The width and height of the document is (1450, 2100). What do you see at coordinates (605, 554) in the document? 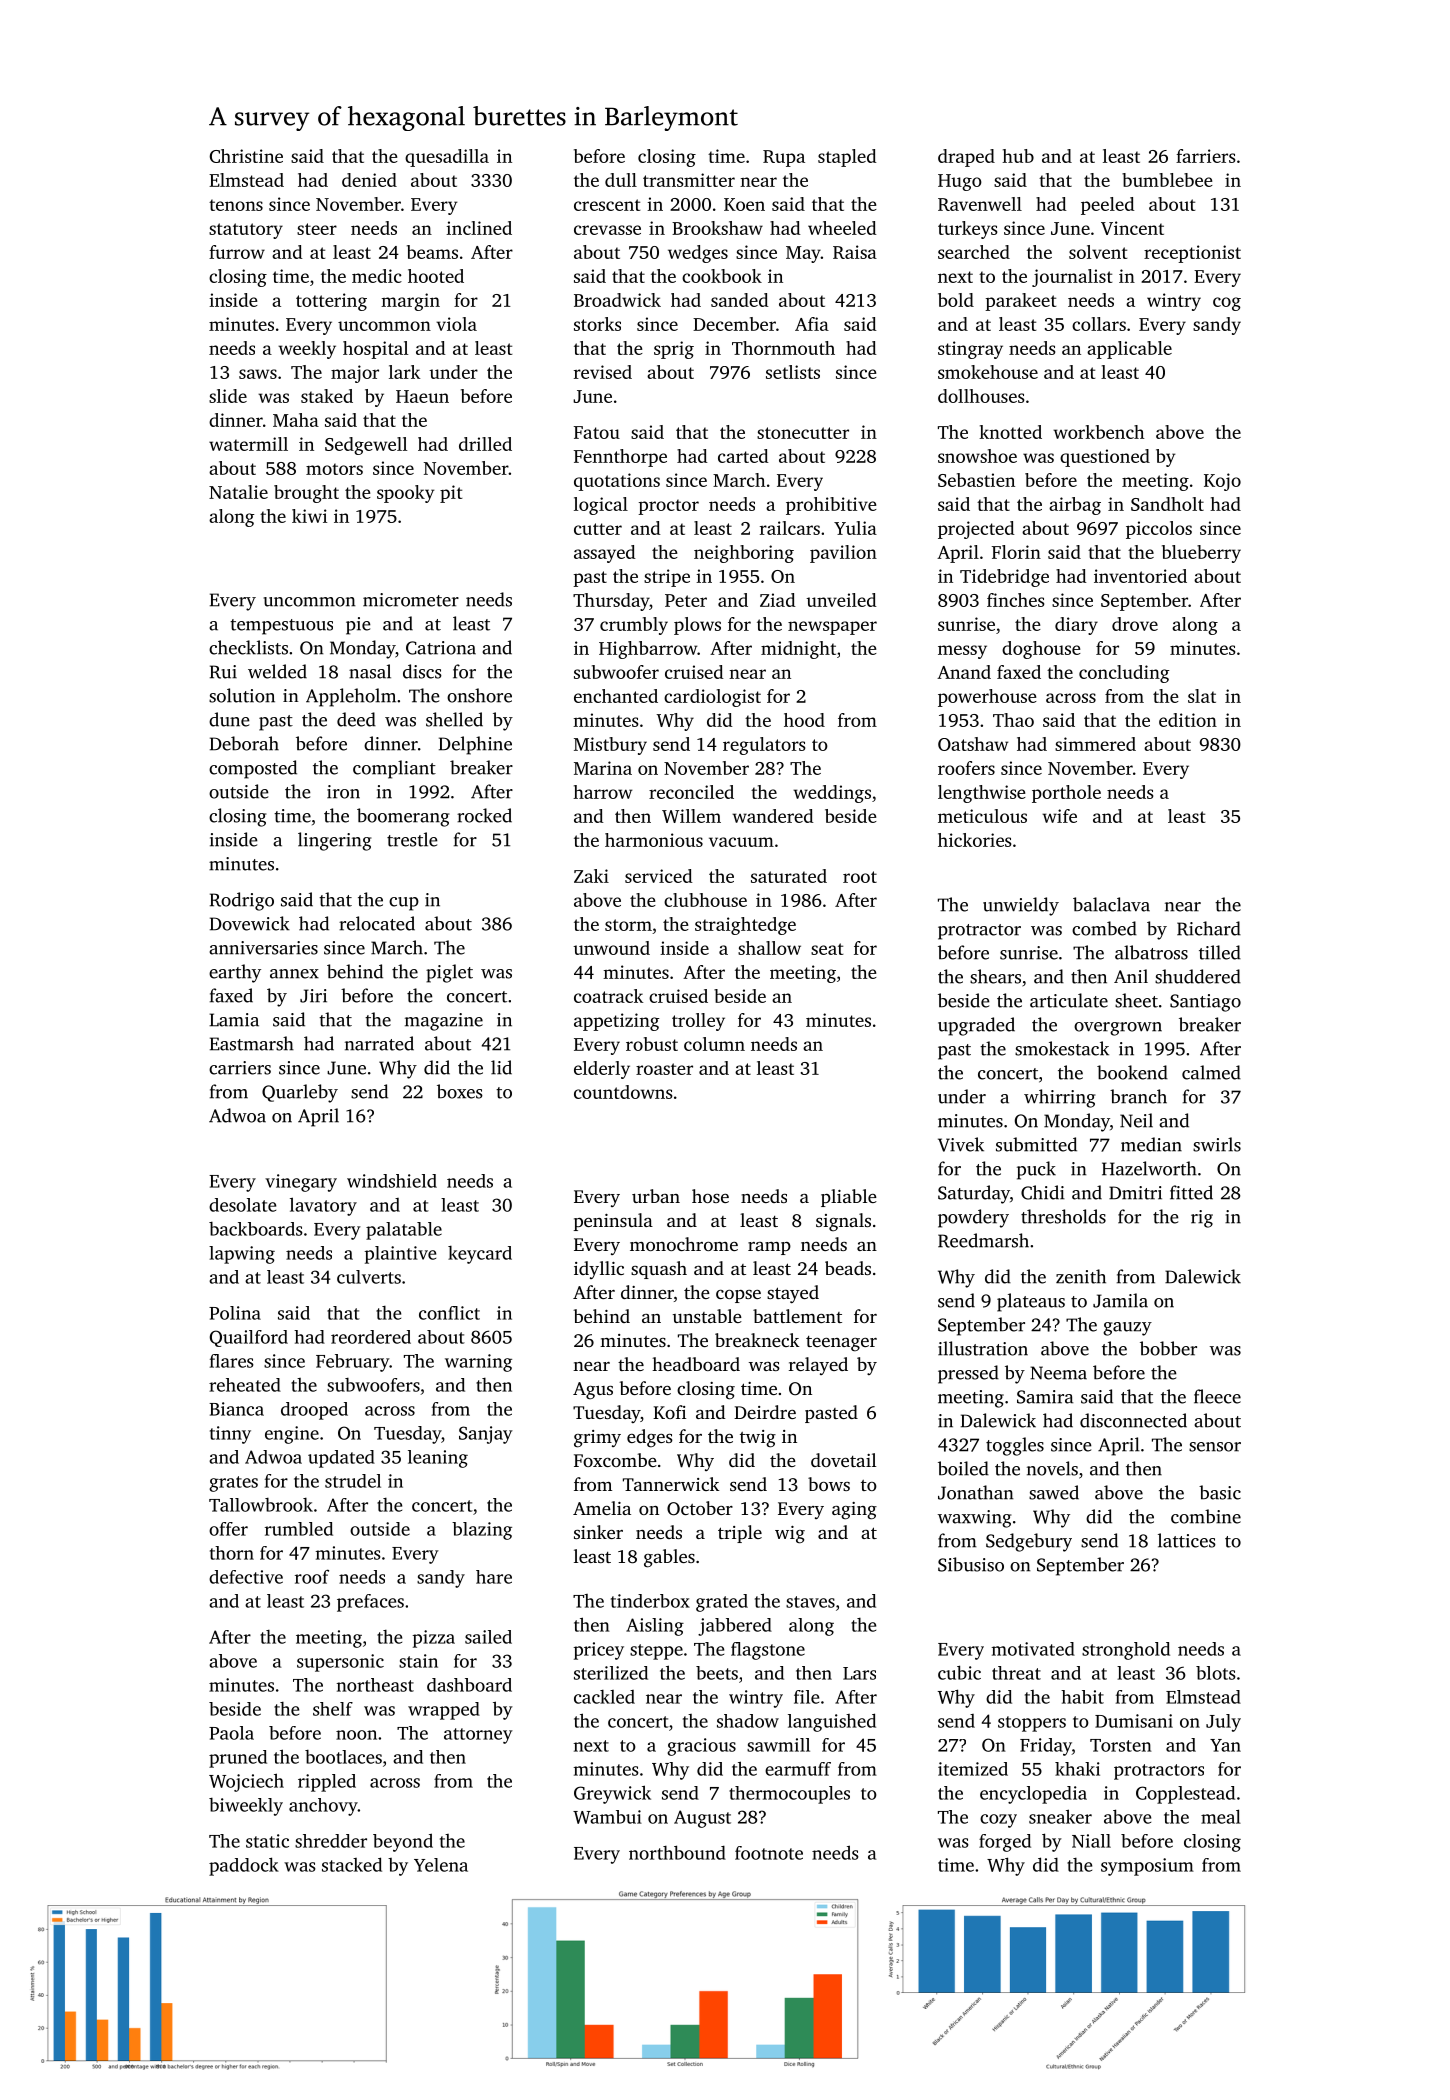
I see `assayed` at bounding box center [605, 554].
